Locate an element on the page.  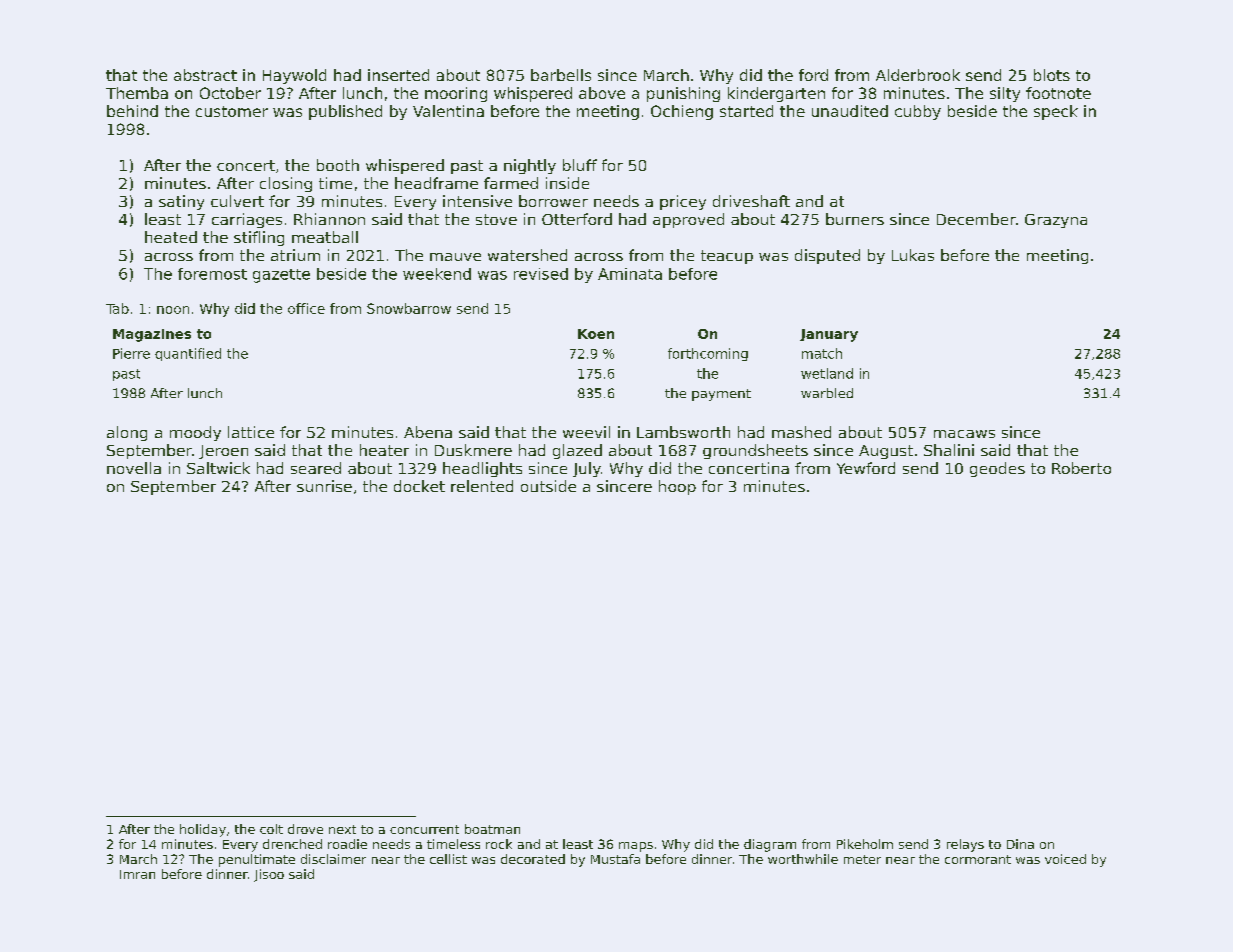
Alderbrook is located at coordinates (918, 75).
